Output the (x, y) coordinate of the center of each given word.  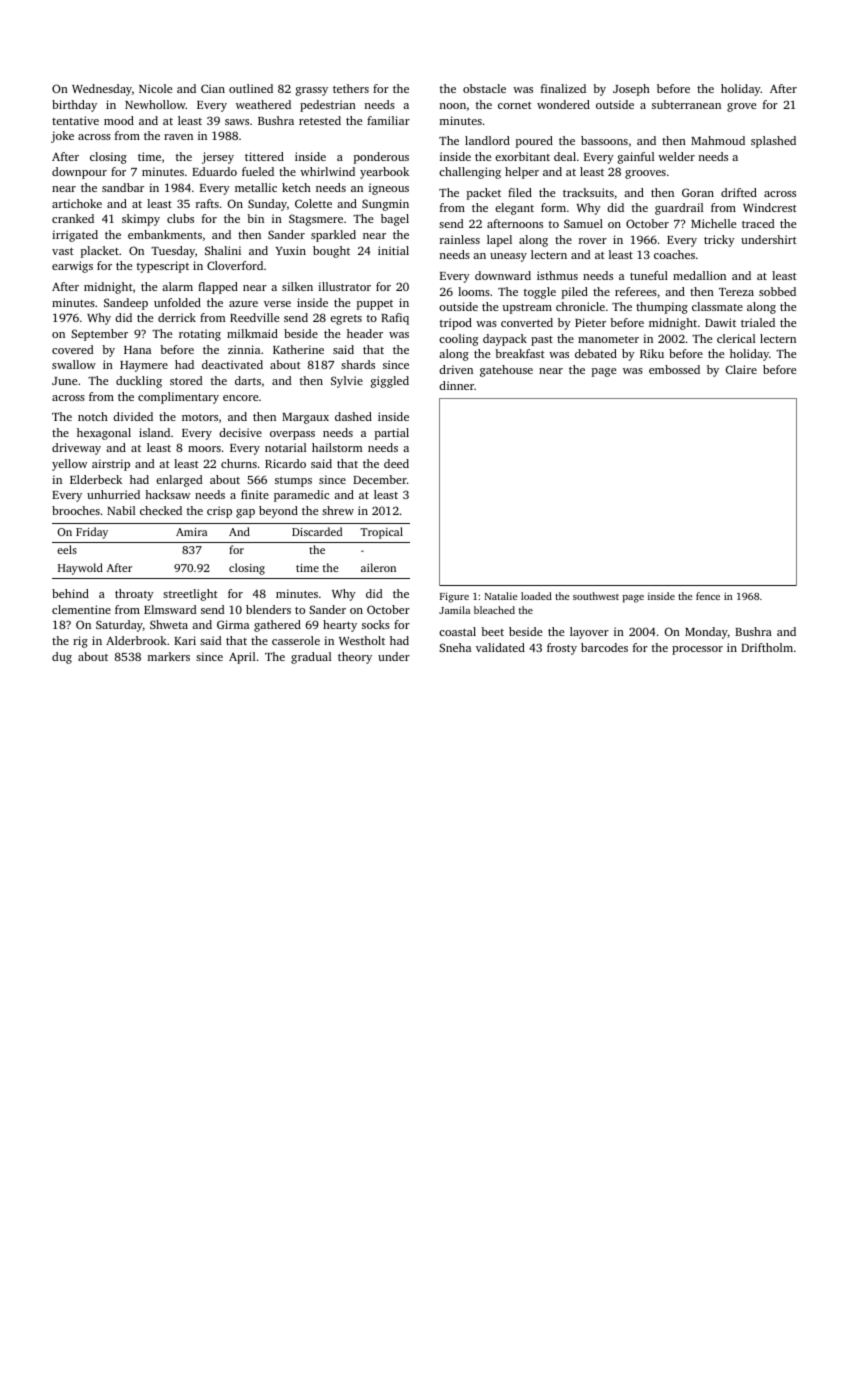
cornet (515, 105)
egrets (346, 320)
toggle (540, 293)
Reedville (254, 317)
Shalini (223, 250)
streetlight (190, 595)
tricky (719, 241)
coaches (674, 254)
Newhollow (155, 104)
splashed (773, 142)
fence (708, 596)
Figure (454, 597)
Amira (191, 532)
